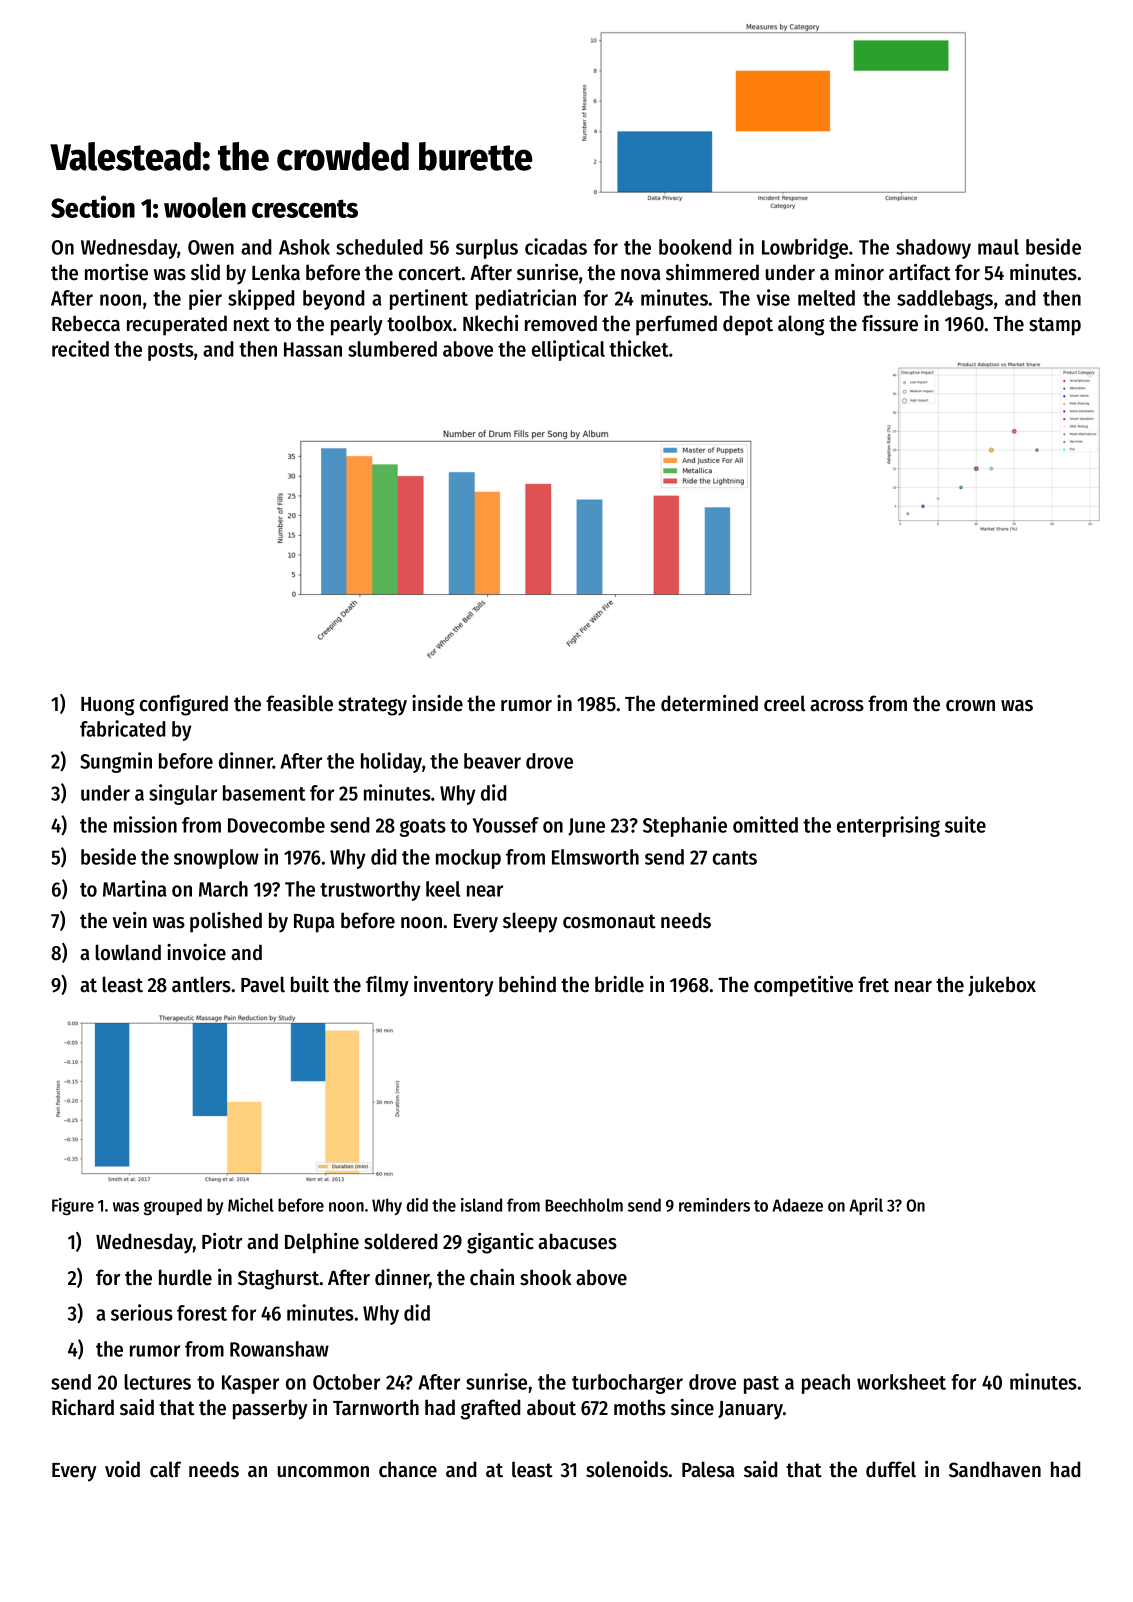 Image resolution: width=1133 pixels, height=1602 pixels. I want to click on Palesa, so click(708, 1469).
